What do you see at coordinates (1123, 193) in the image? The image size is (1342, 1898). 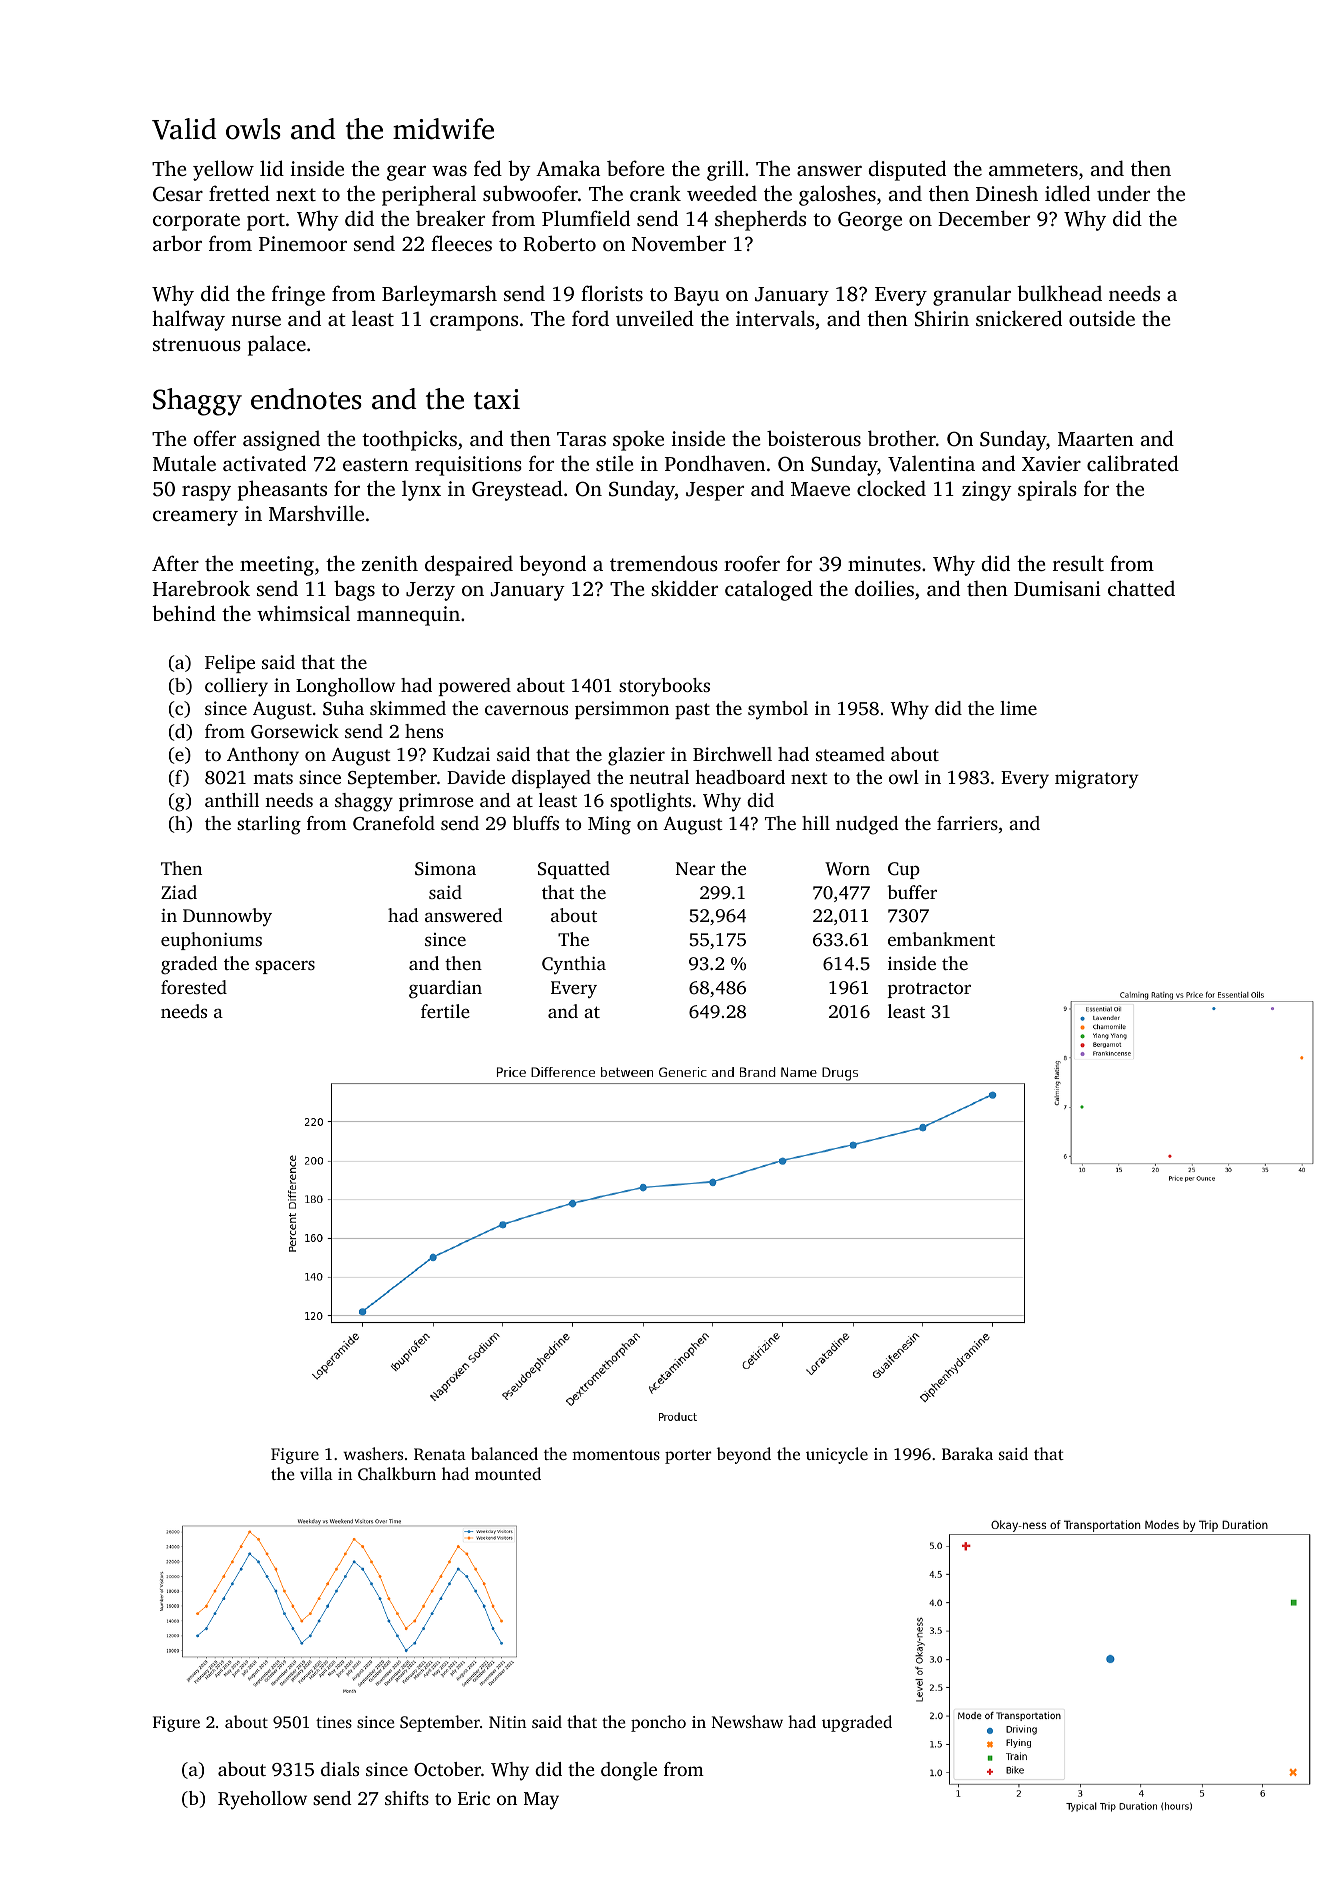 I see `under` at bounding box center [1123, 193].
